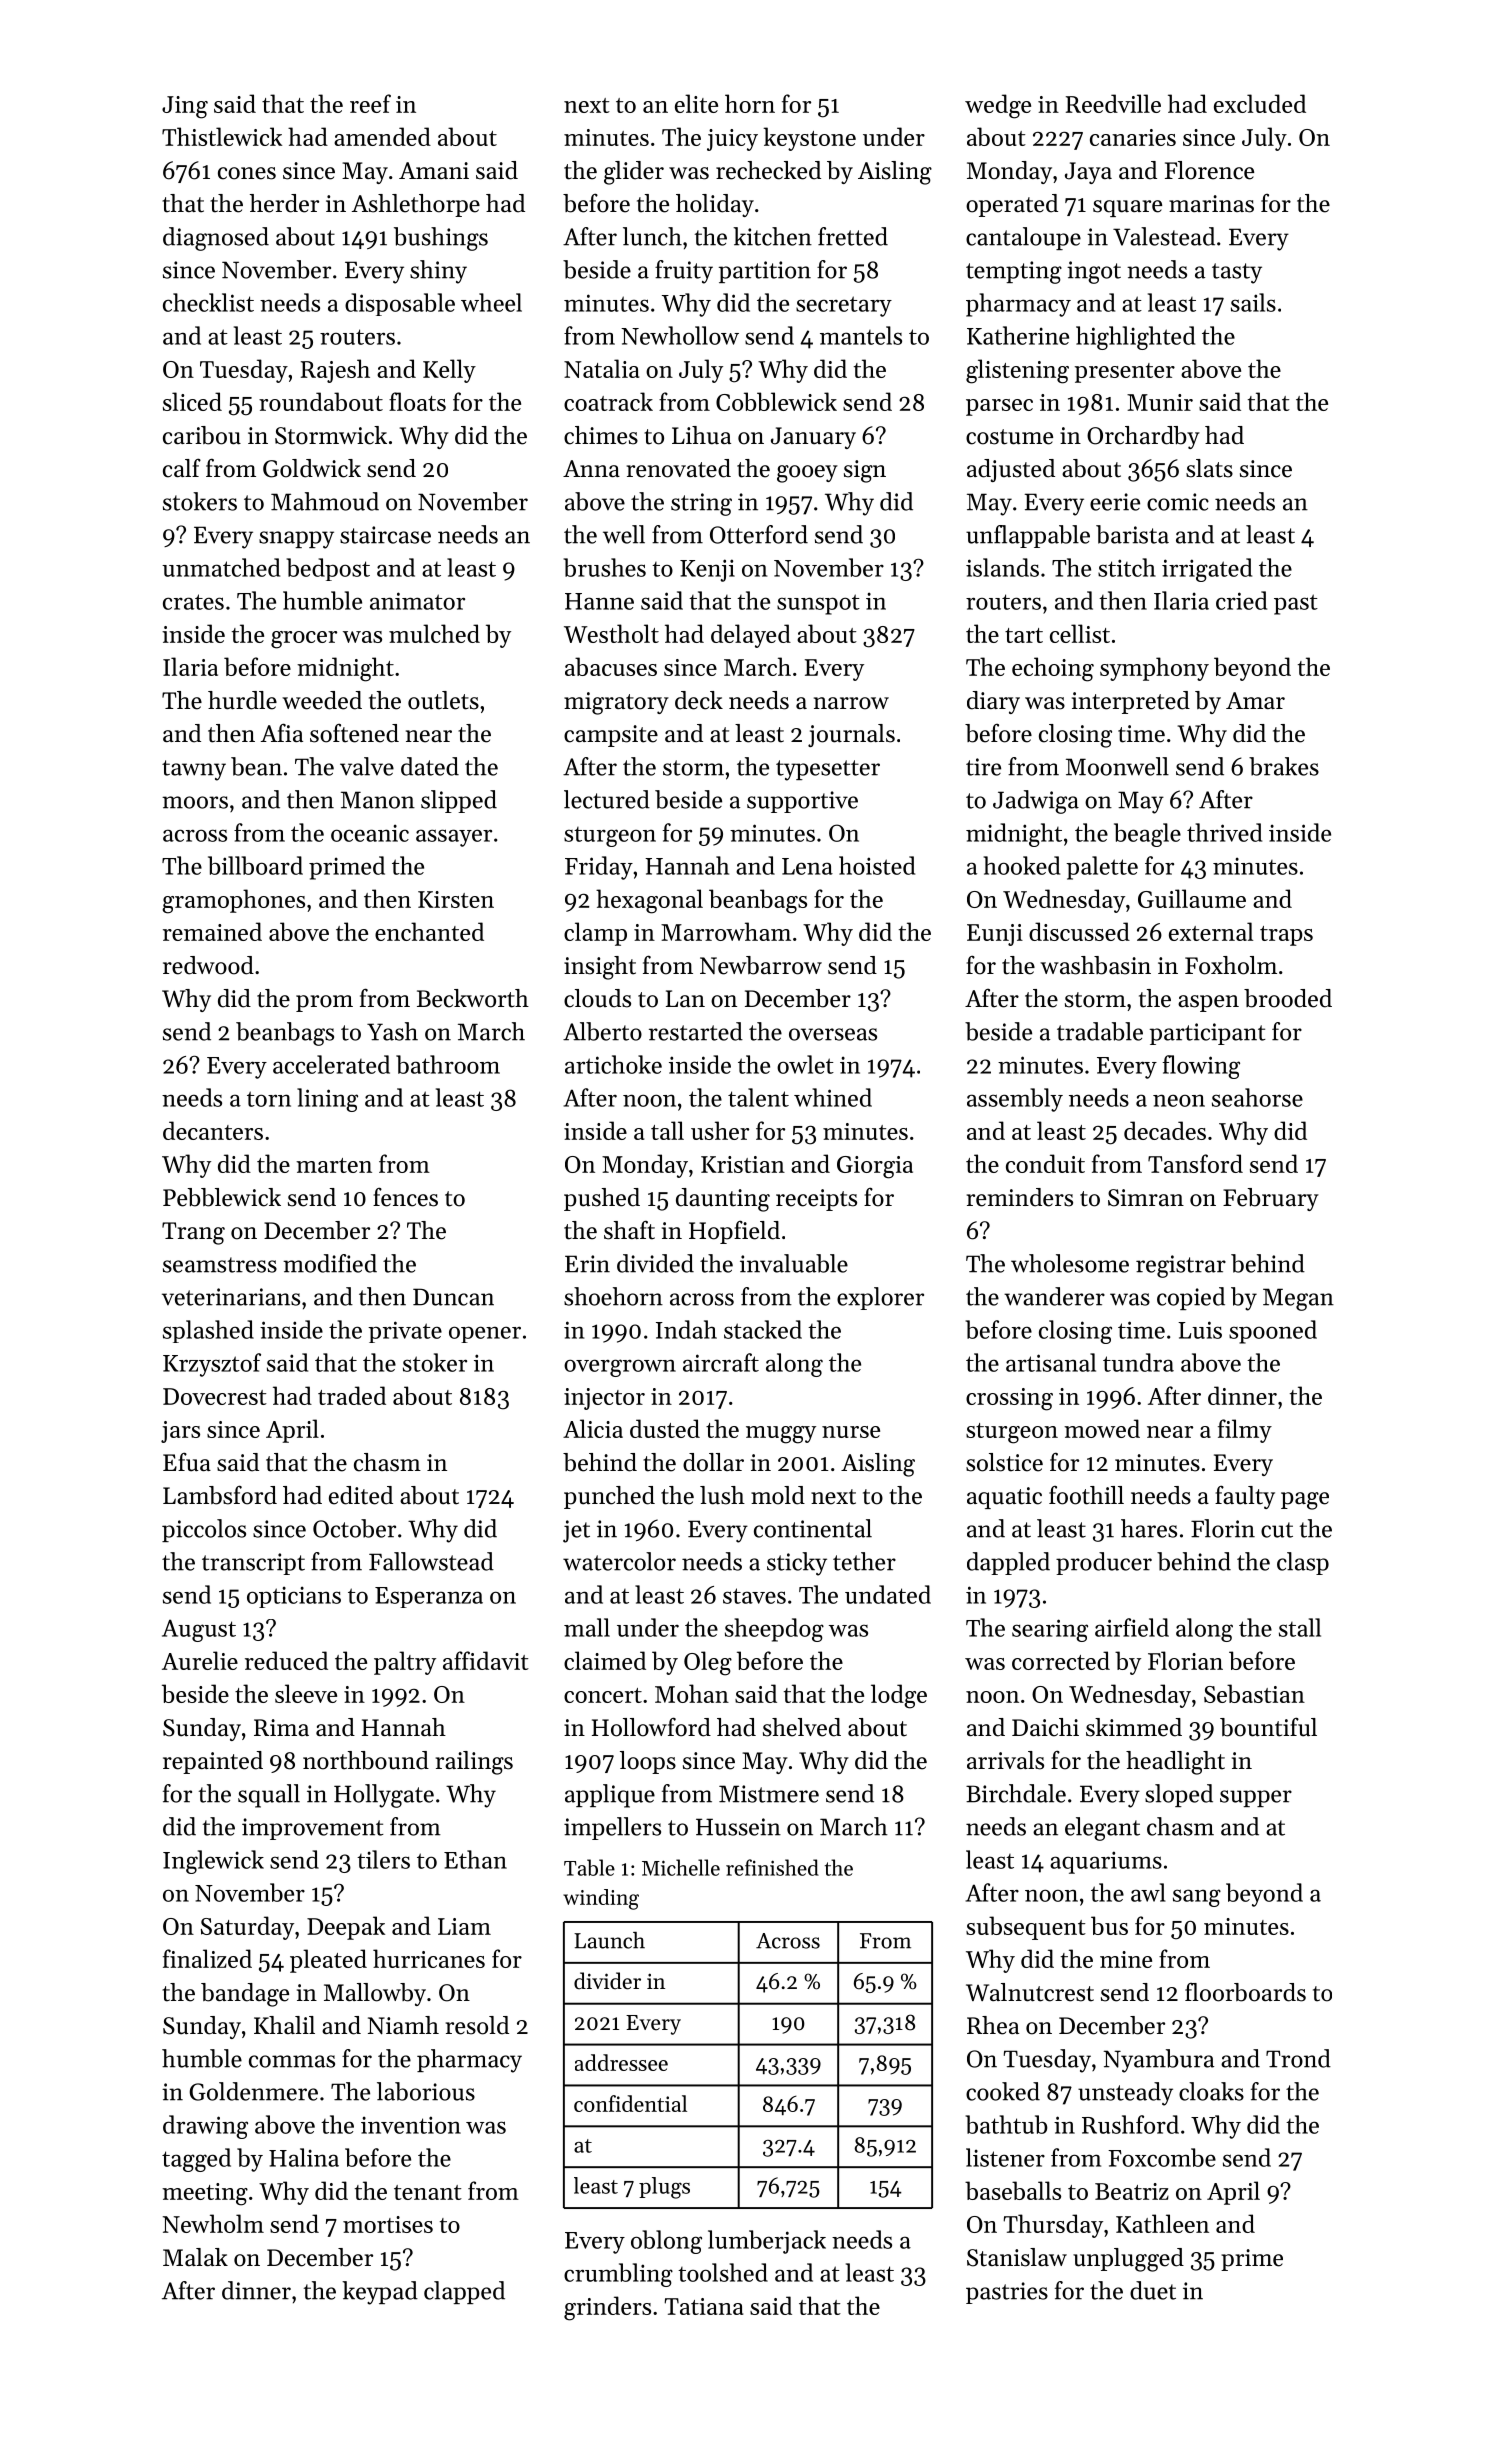 The height and width of the image is (2464, 1496). What do you see at coordinates (603, 1695) in the image?
I see `concert` at bounding box center [603, 1695].
